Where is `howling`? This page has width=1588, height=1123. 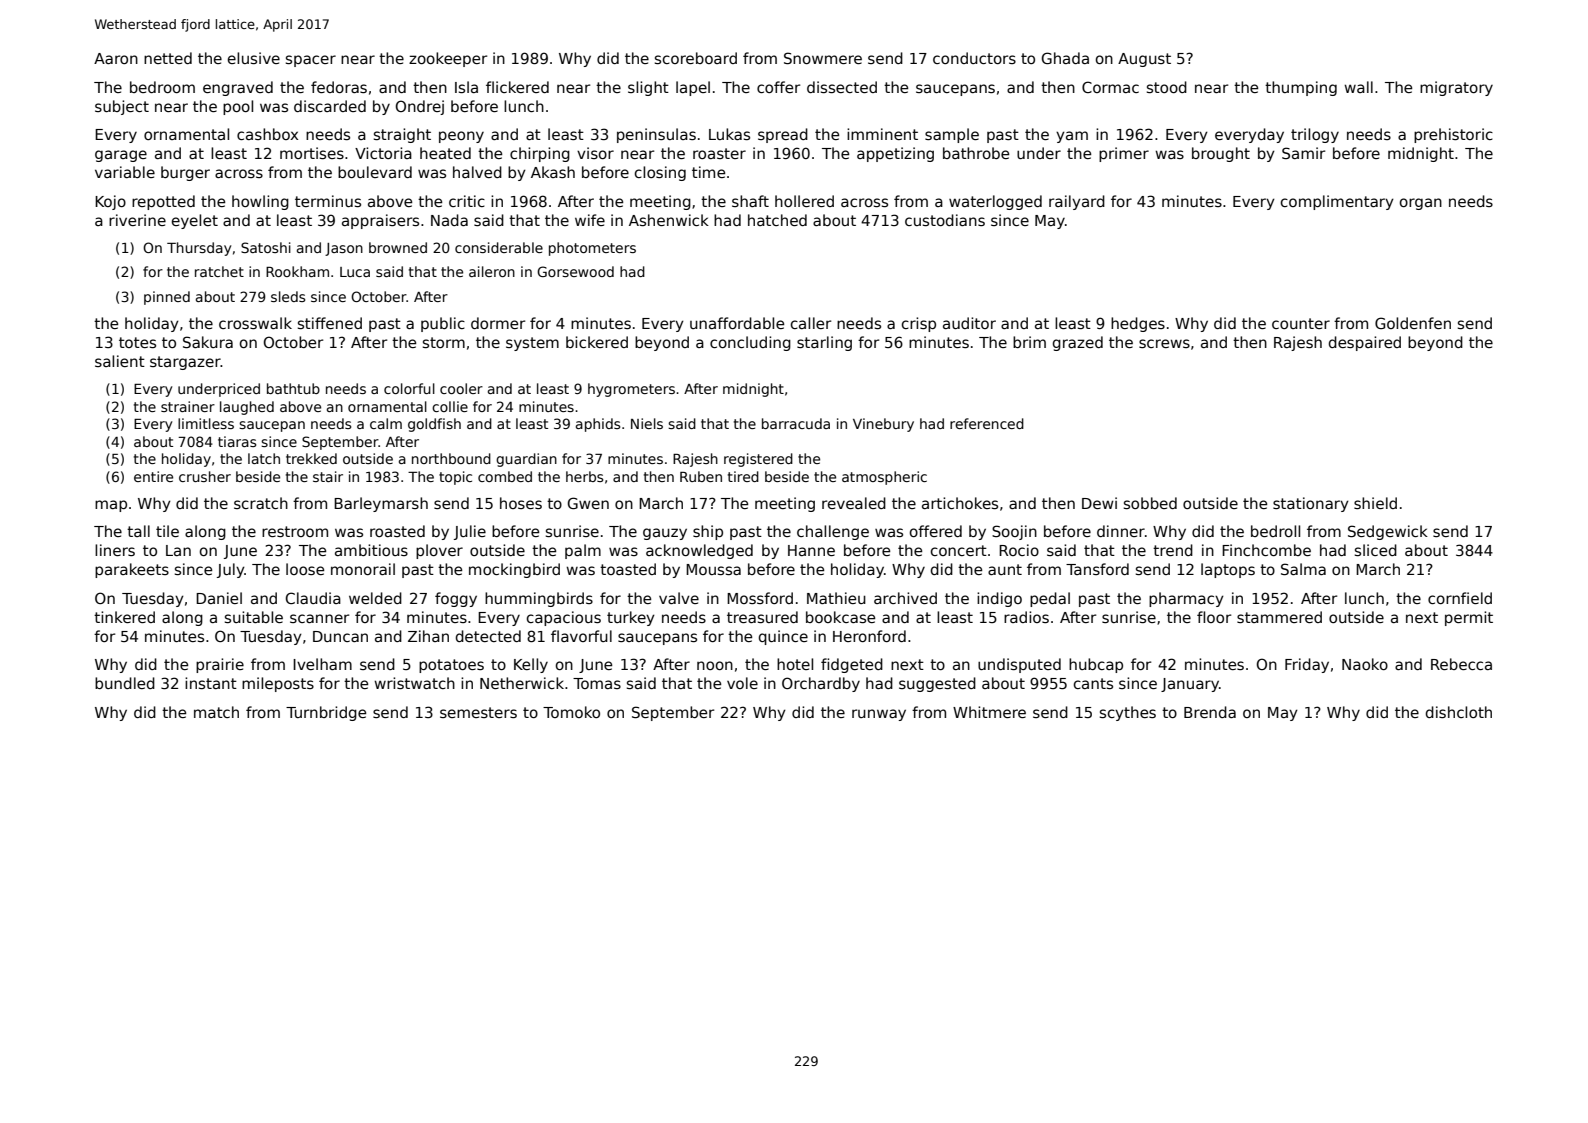 howling is located at coordinates (260, 202).
